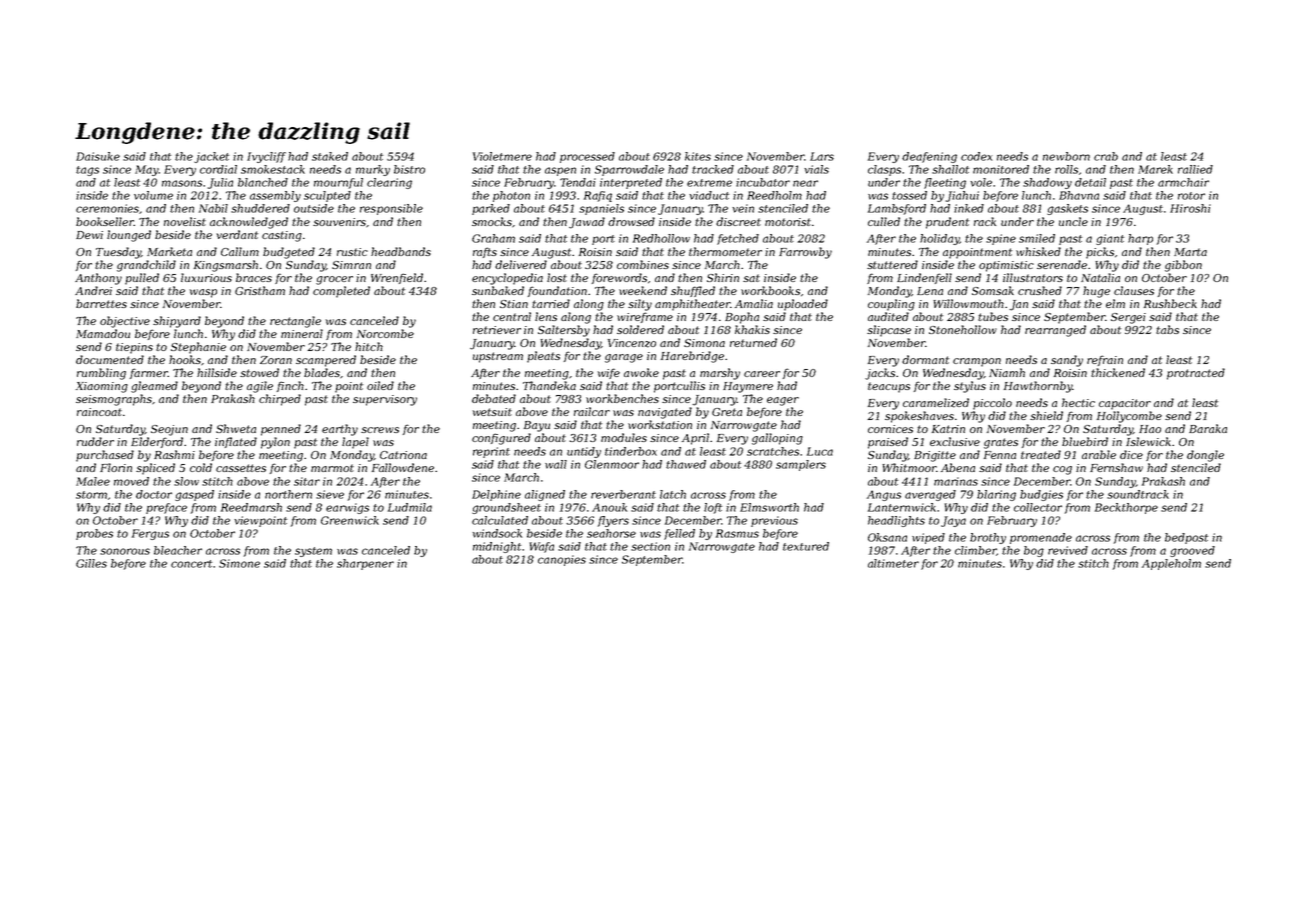  Describe the element at coordinates (1096, 292) in the screenshot. I see `huge` at that location.
